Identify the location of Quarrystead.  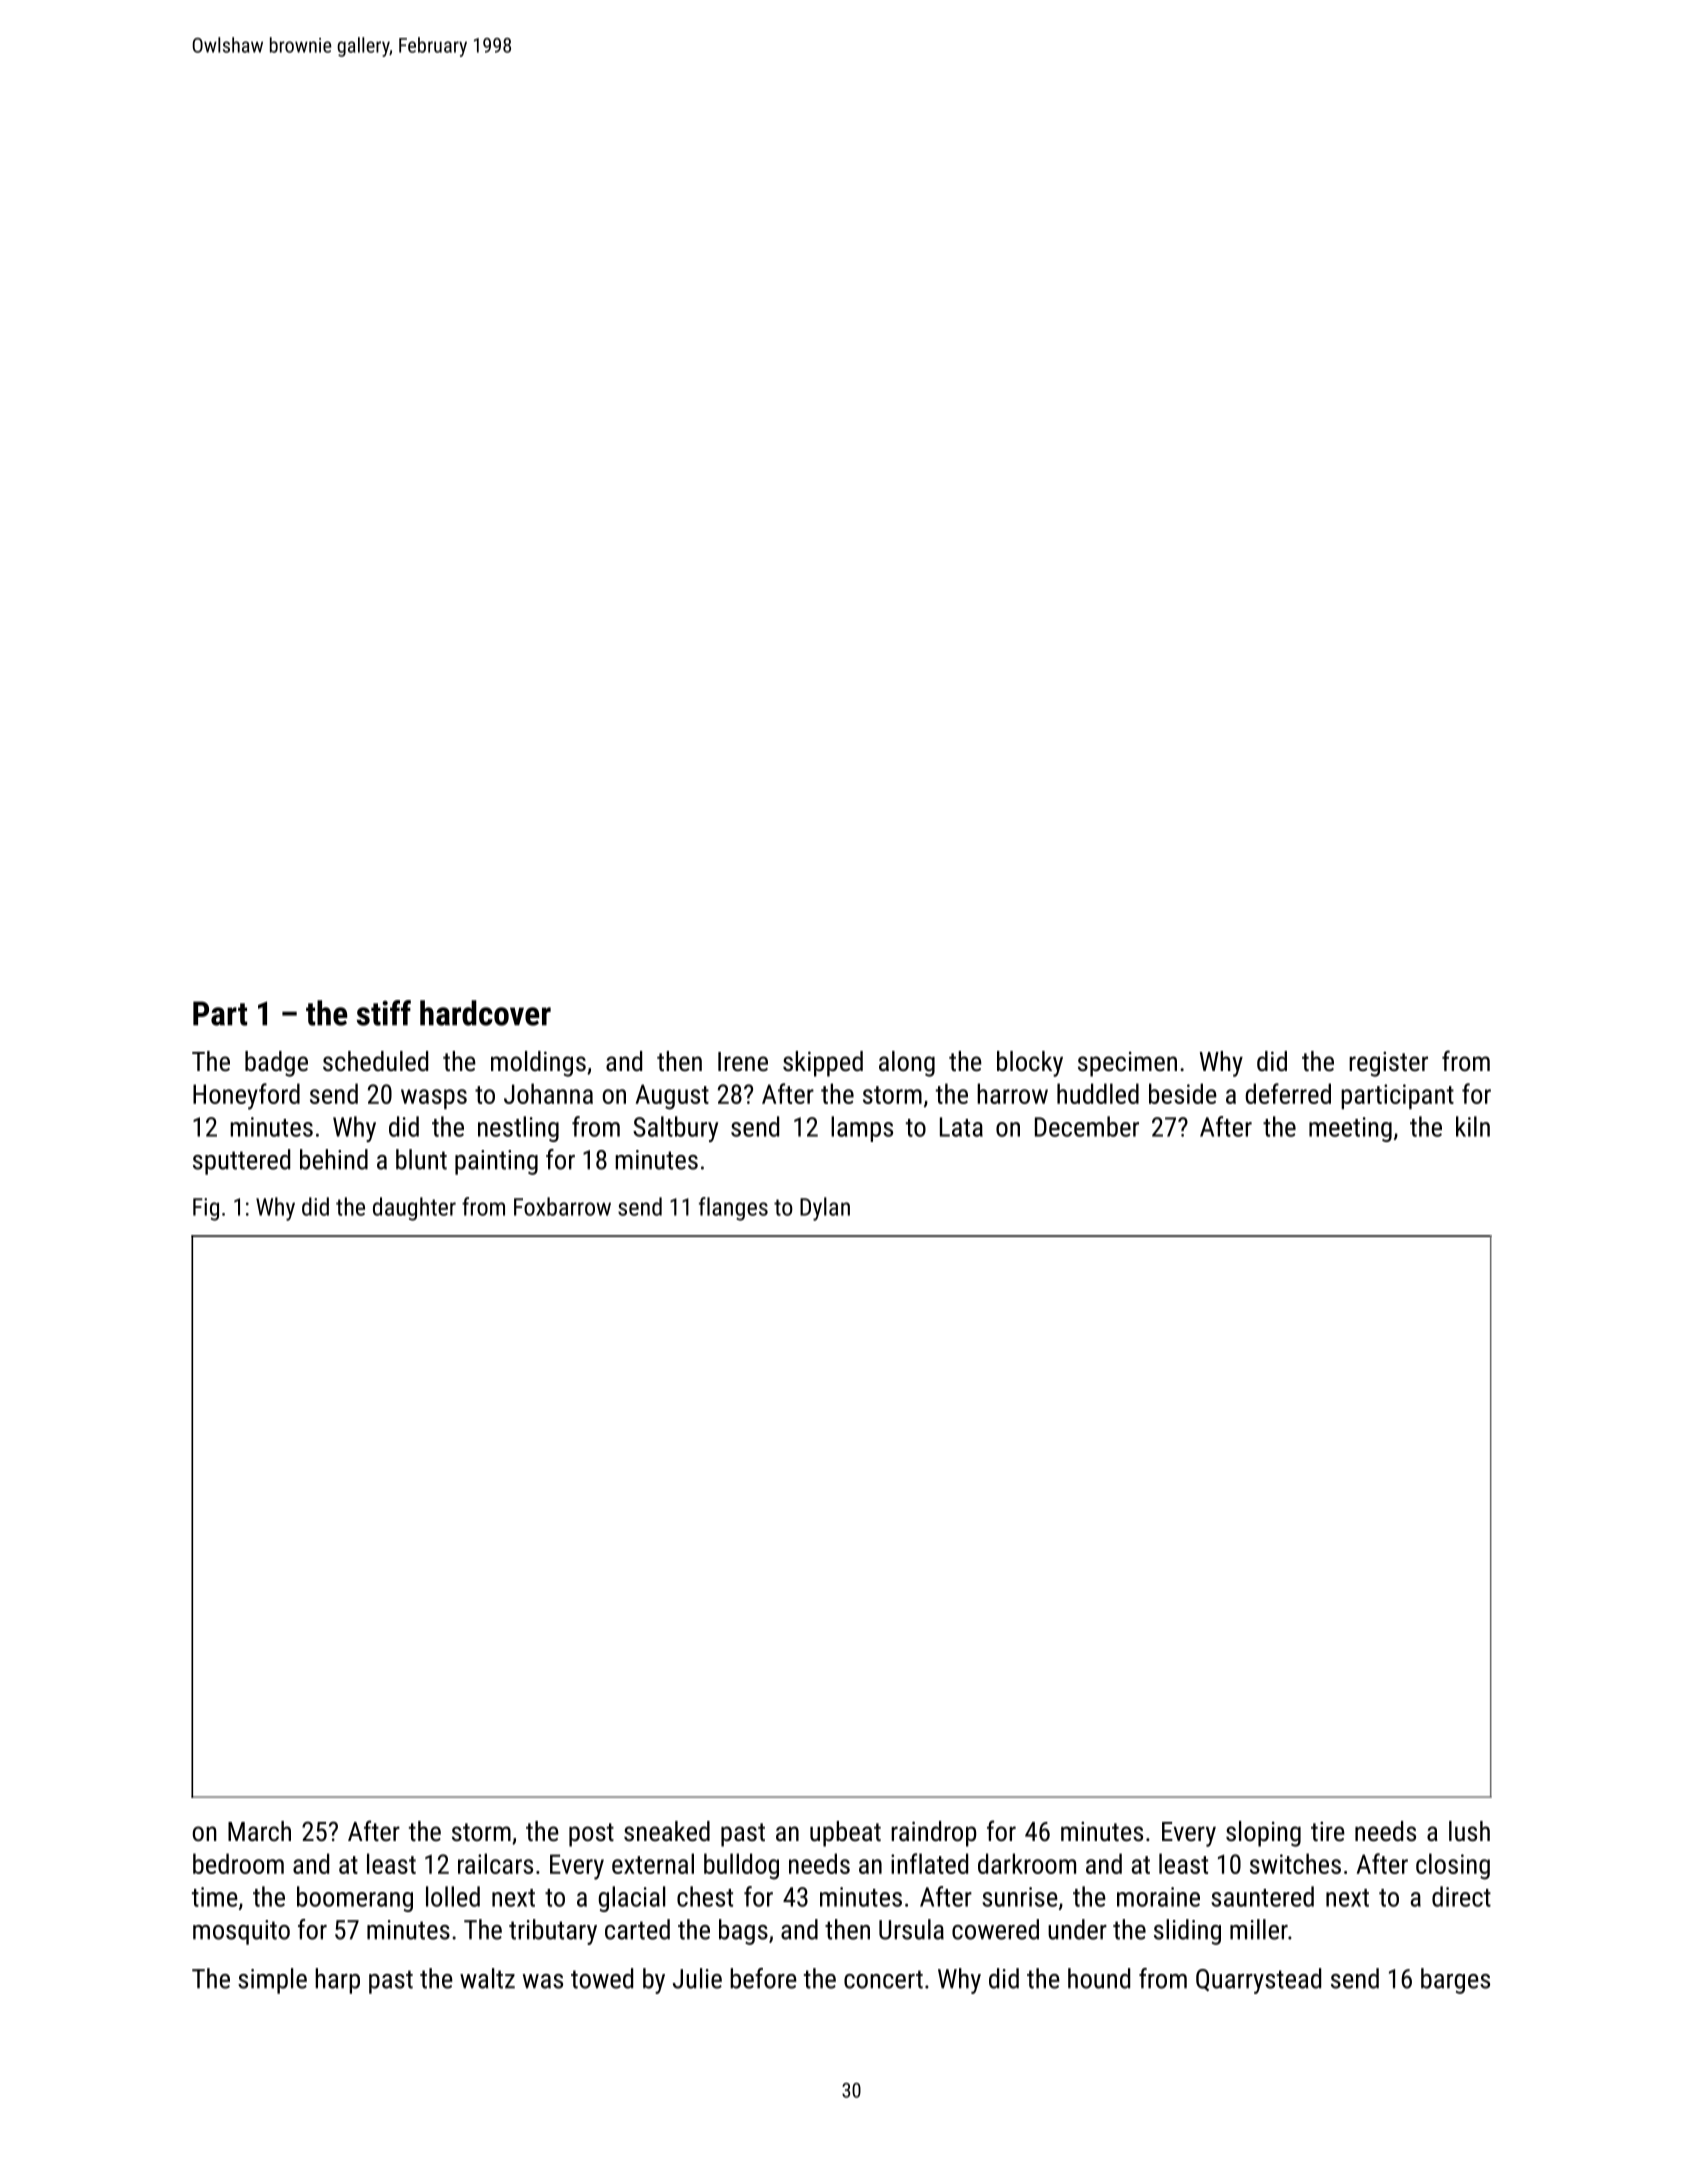
(1258, 1981).
